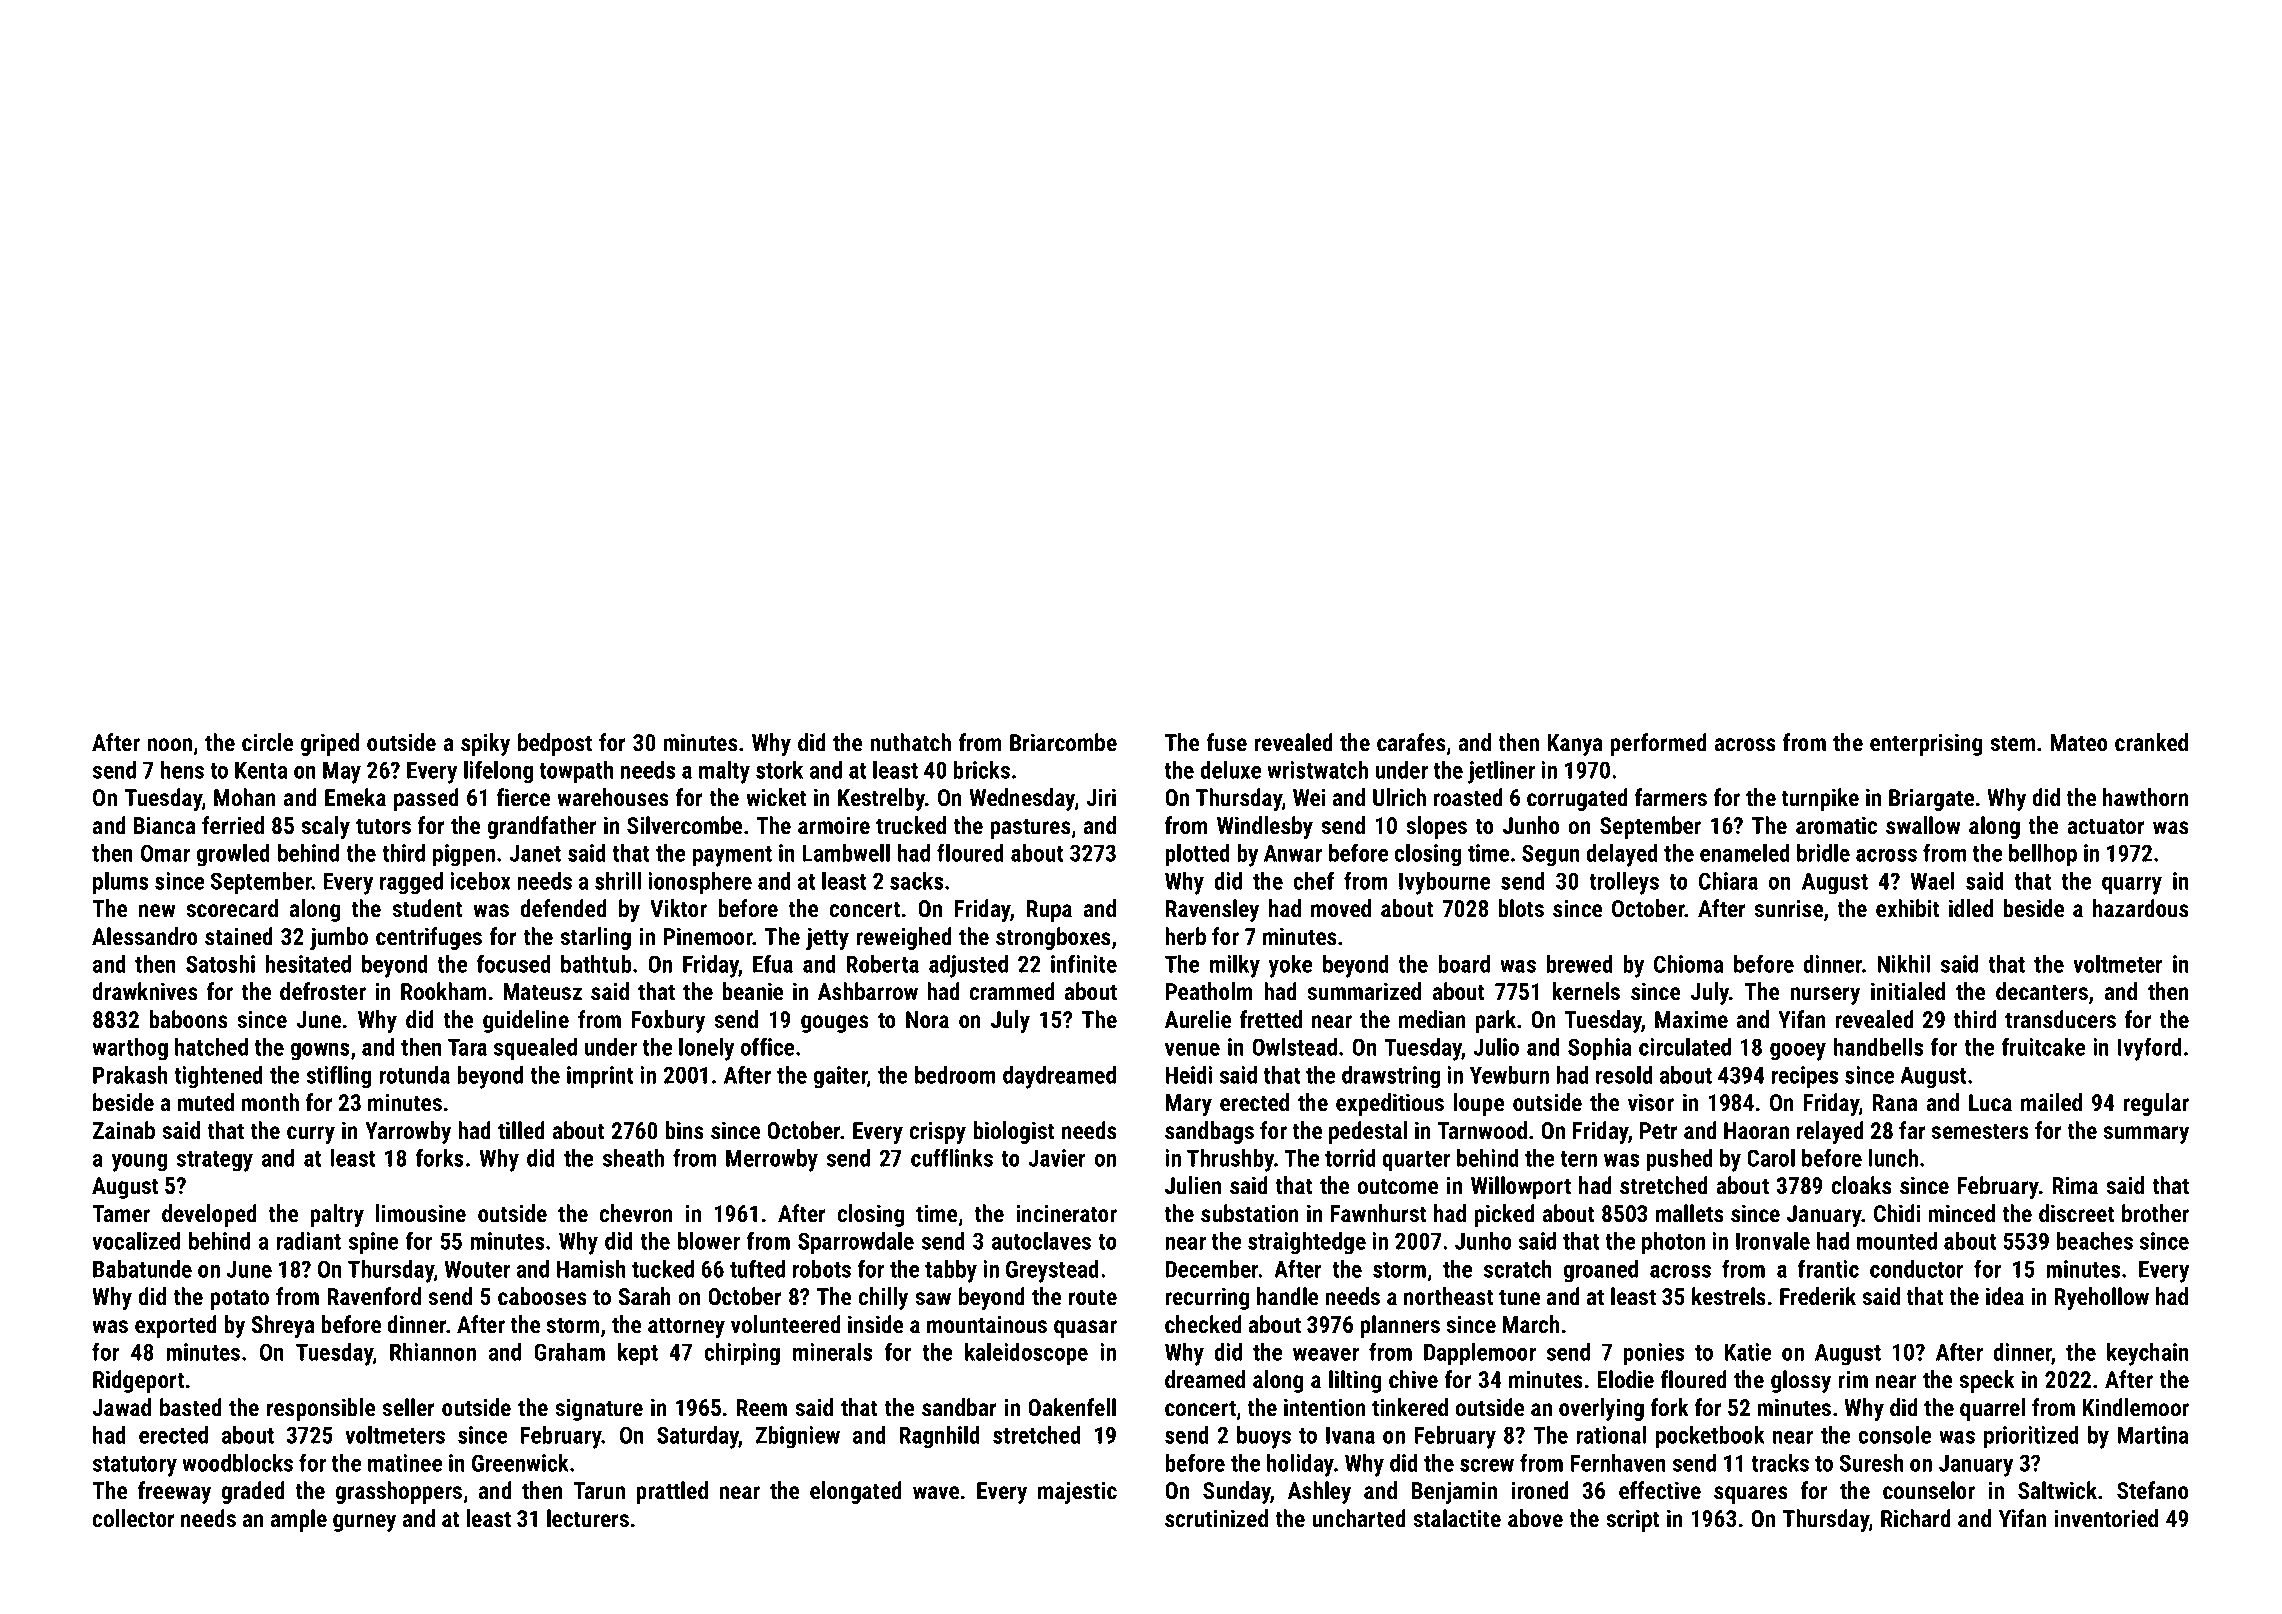 The image size is (2282, 1614). Describe the element at coordinates (1250, 1213) in the image. I see `substation` at that location.
